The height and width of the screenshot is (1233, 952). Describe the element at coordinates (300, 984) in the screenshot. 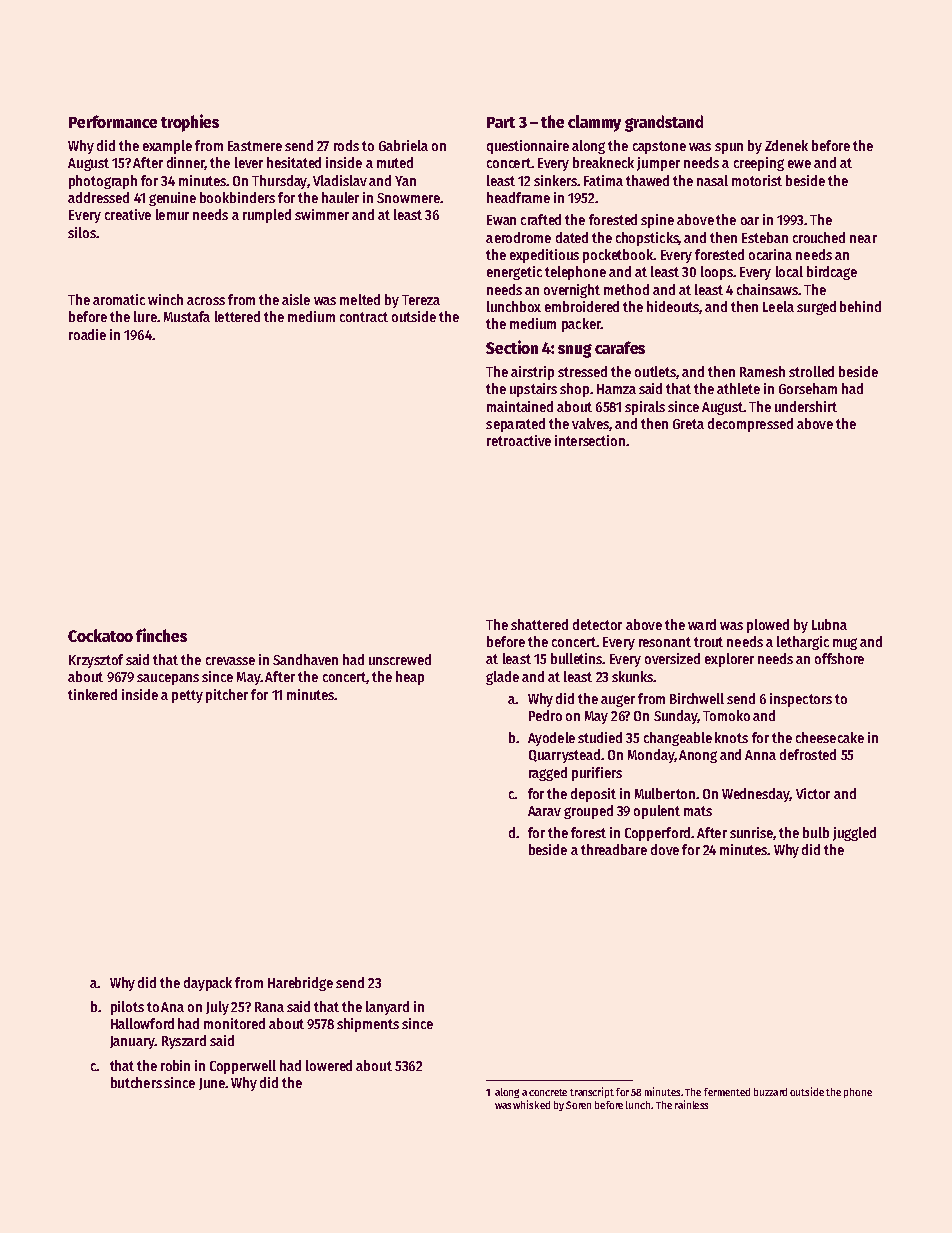

I see `Harebridge` at that location.
